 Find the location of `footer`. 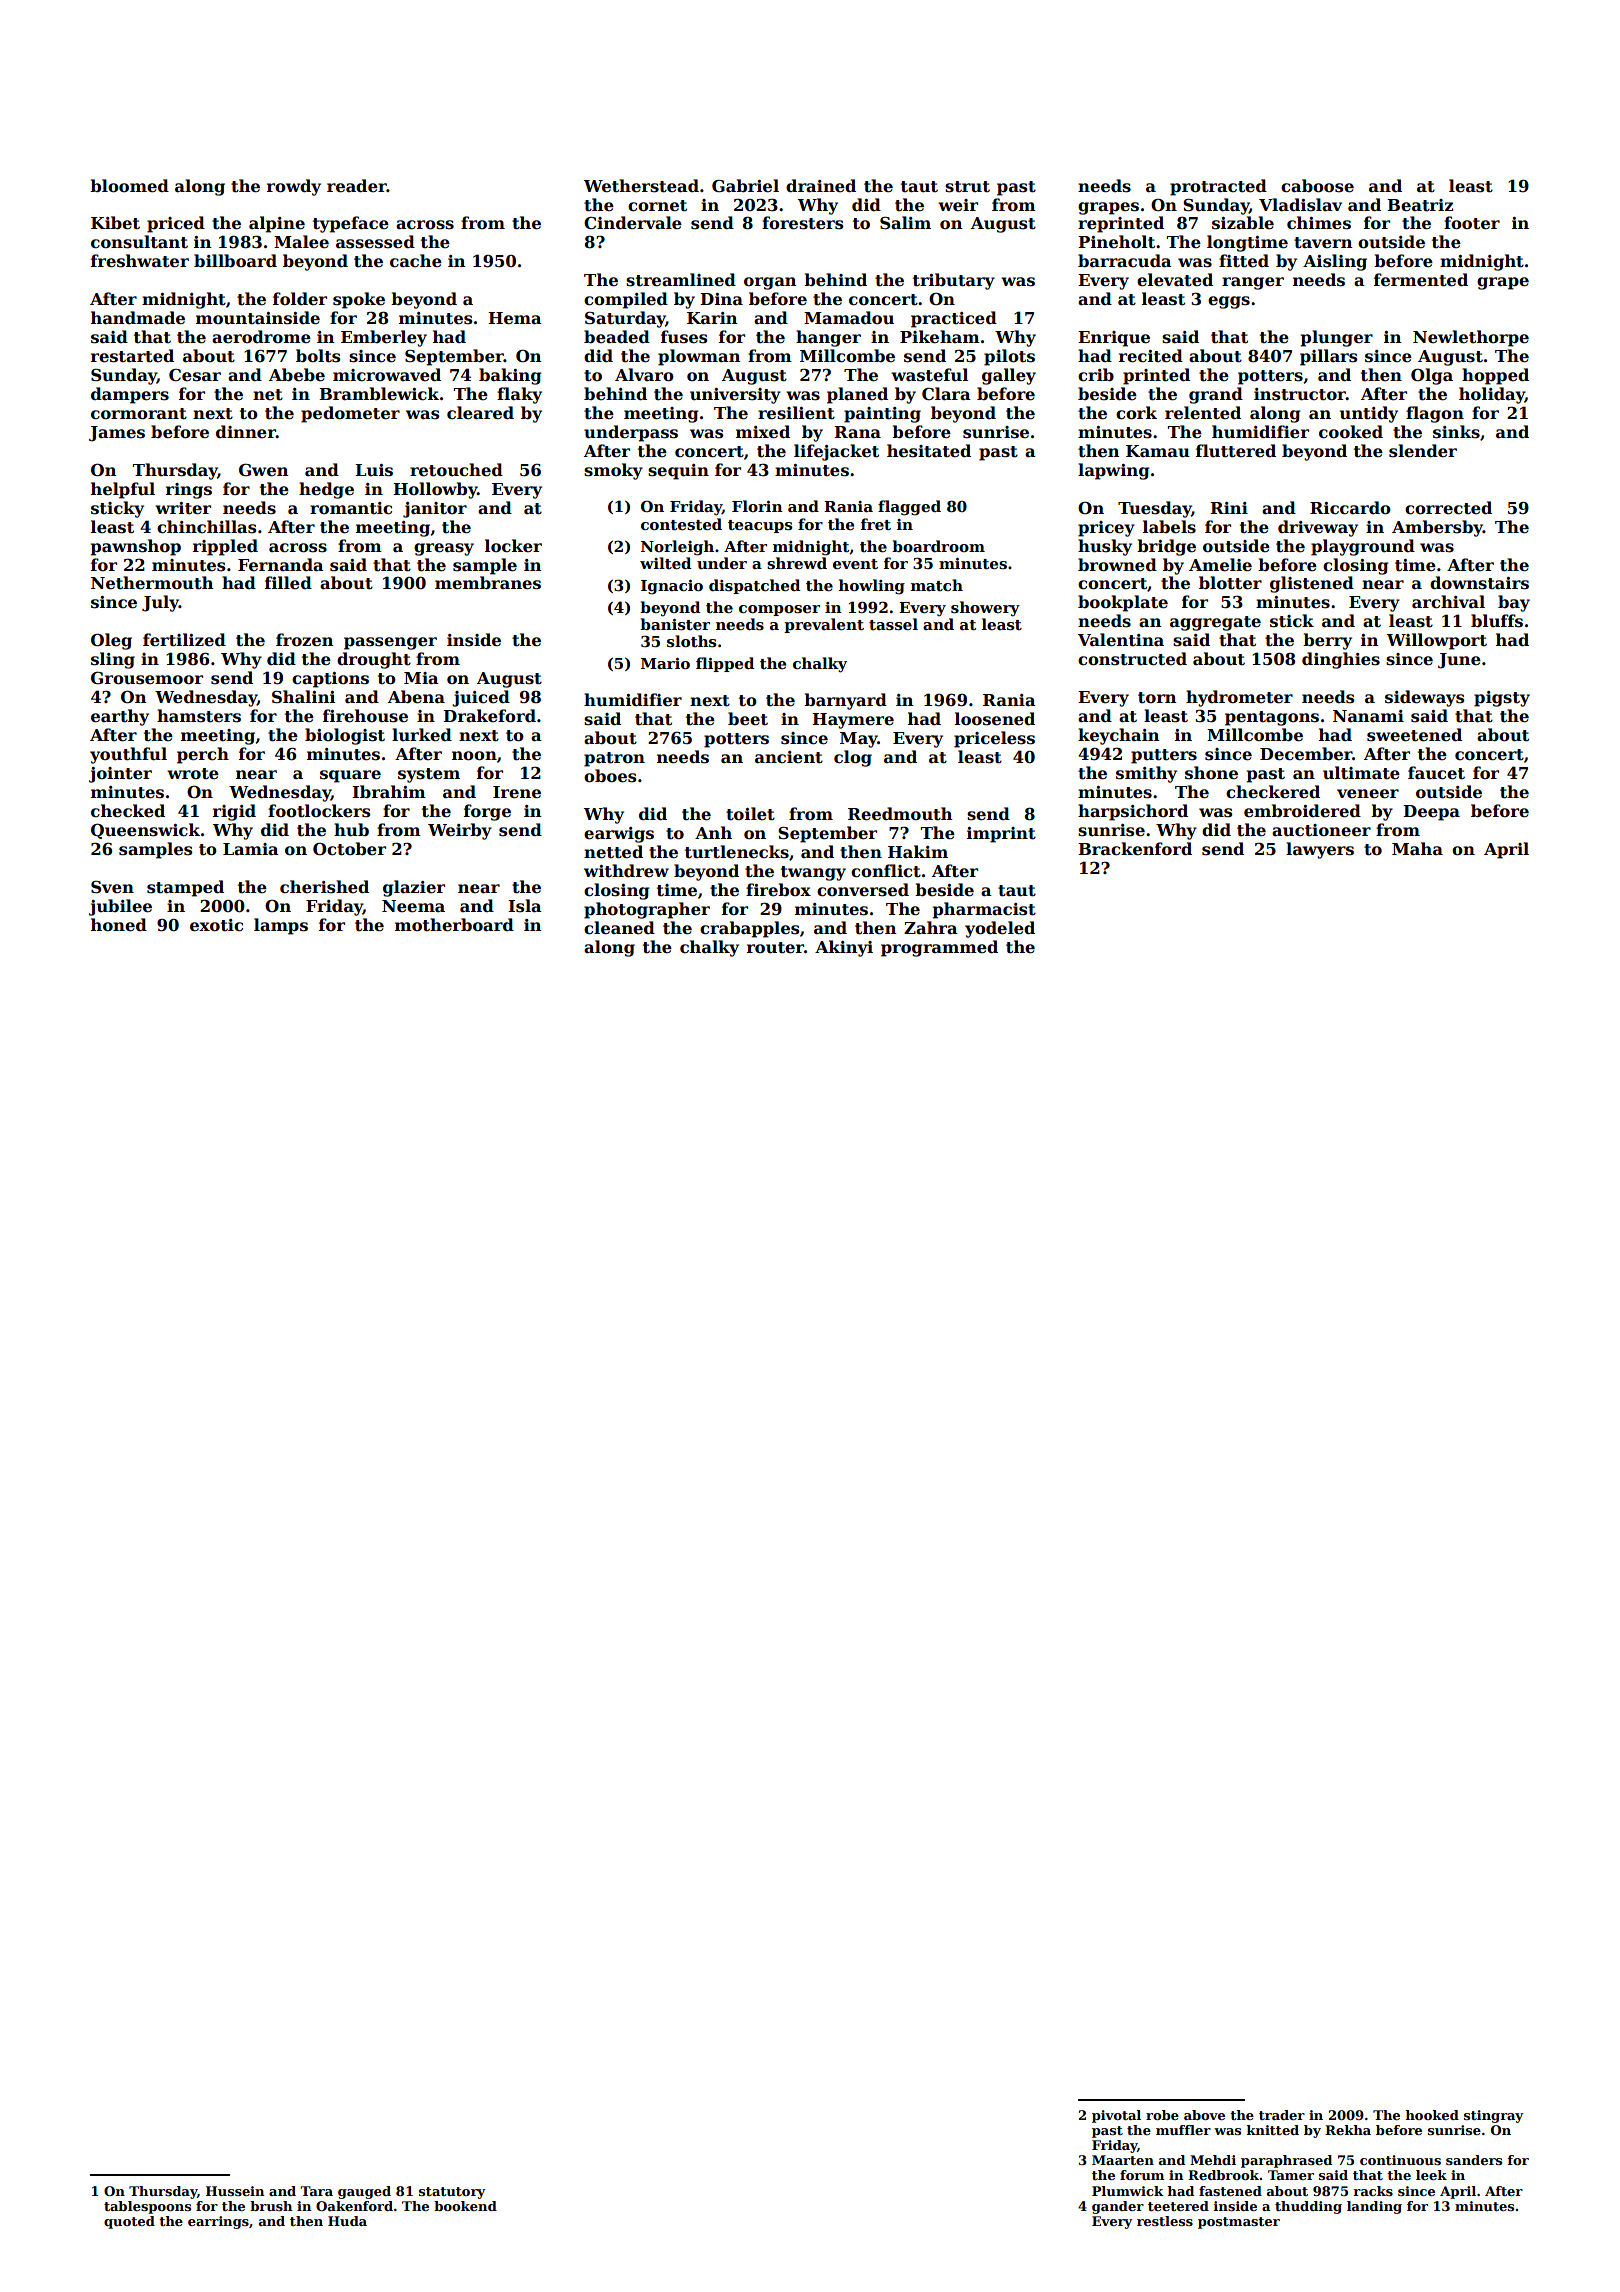

footer is located at coordinates (1472, 223).
